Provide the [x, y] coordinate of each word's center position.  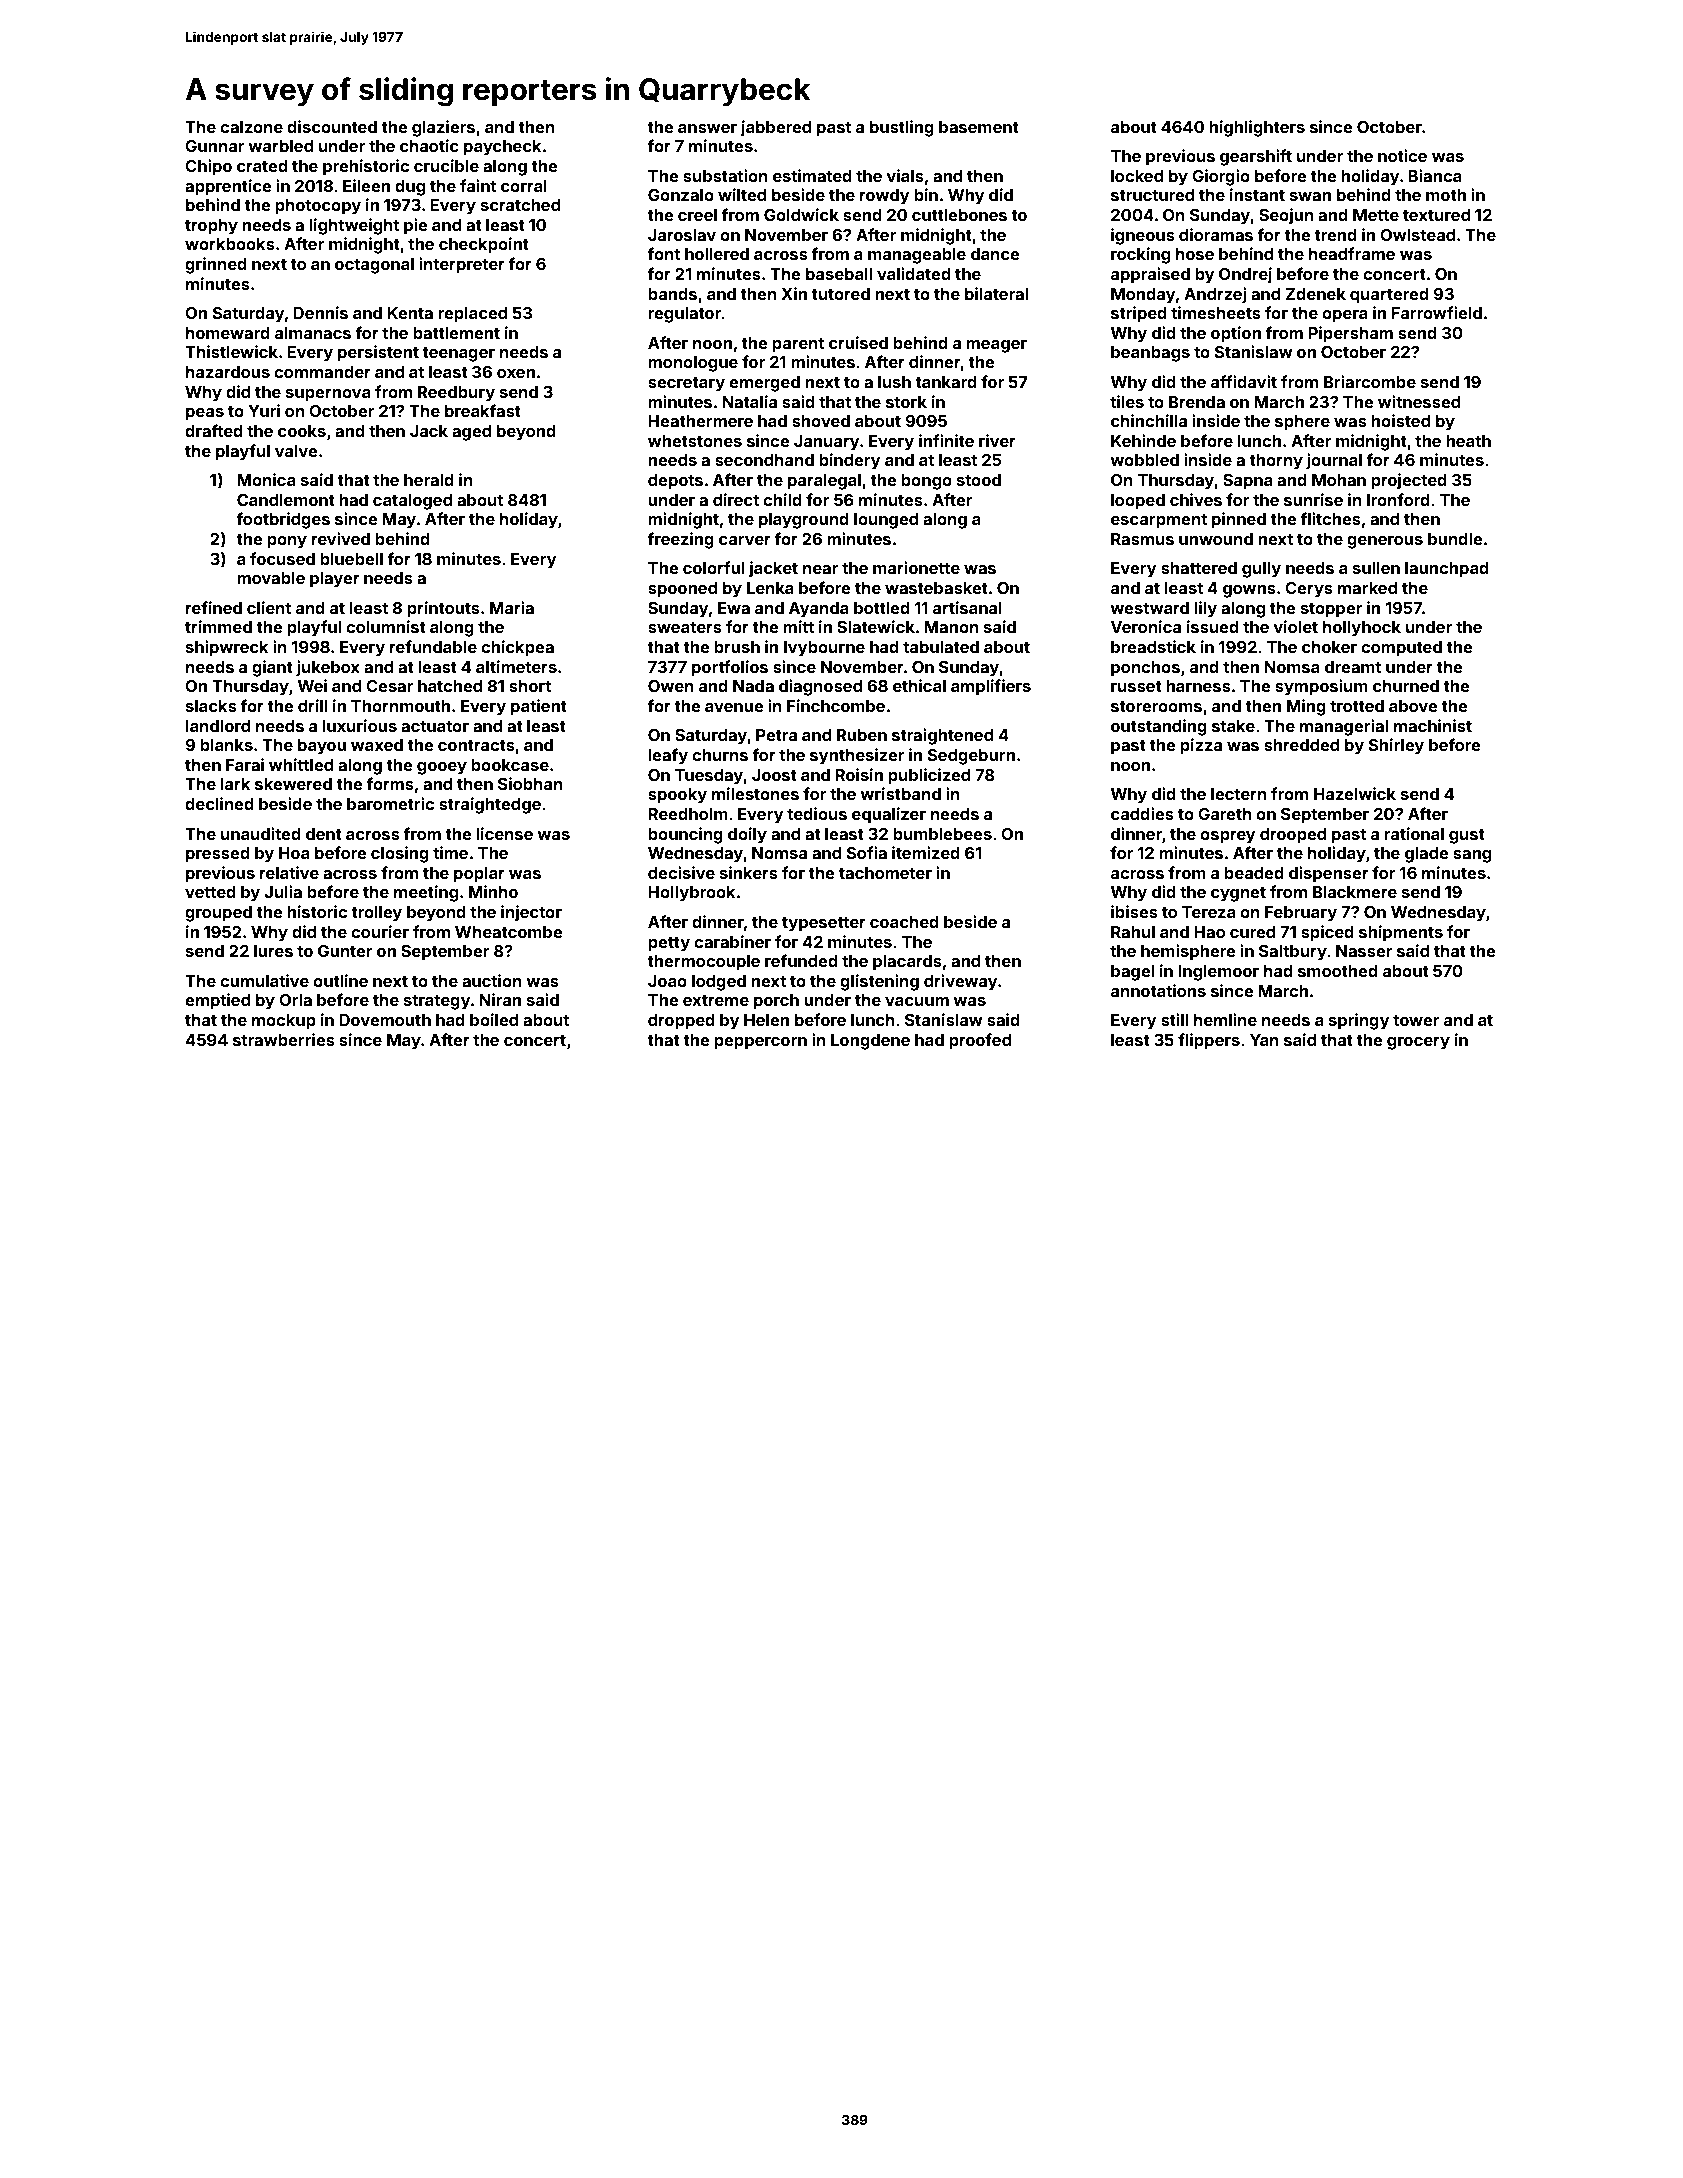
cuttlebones [959, 215]
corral [524, 186]
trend [1335, 235]
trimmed [218, 626]
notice [1402, 155]
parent [798, 345]
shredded [1301, 745]
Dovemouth [385, 1020]
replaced [472, 315]
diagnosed [820, 687]
